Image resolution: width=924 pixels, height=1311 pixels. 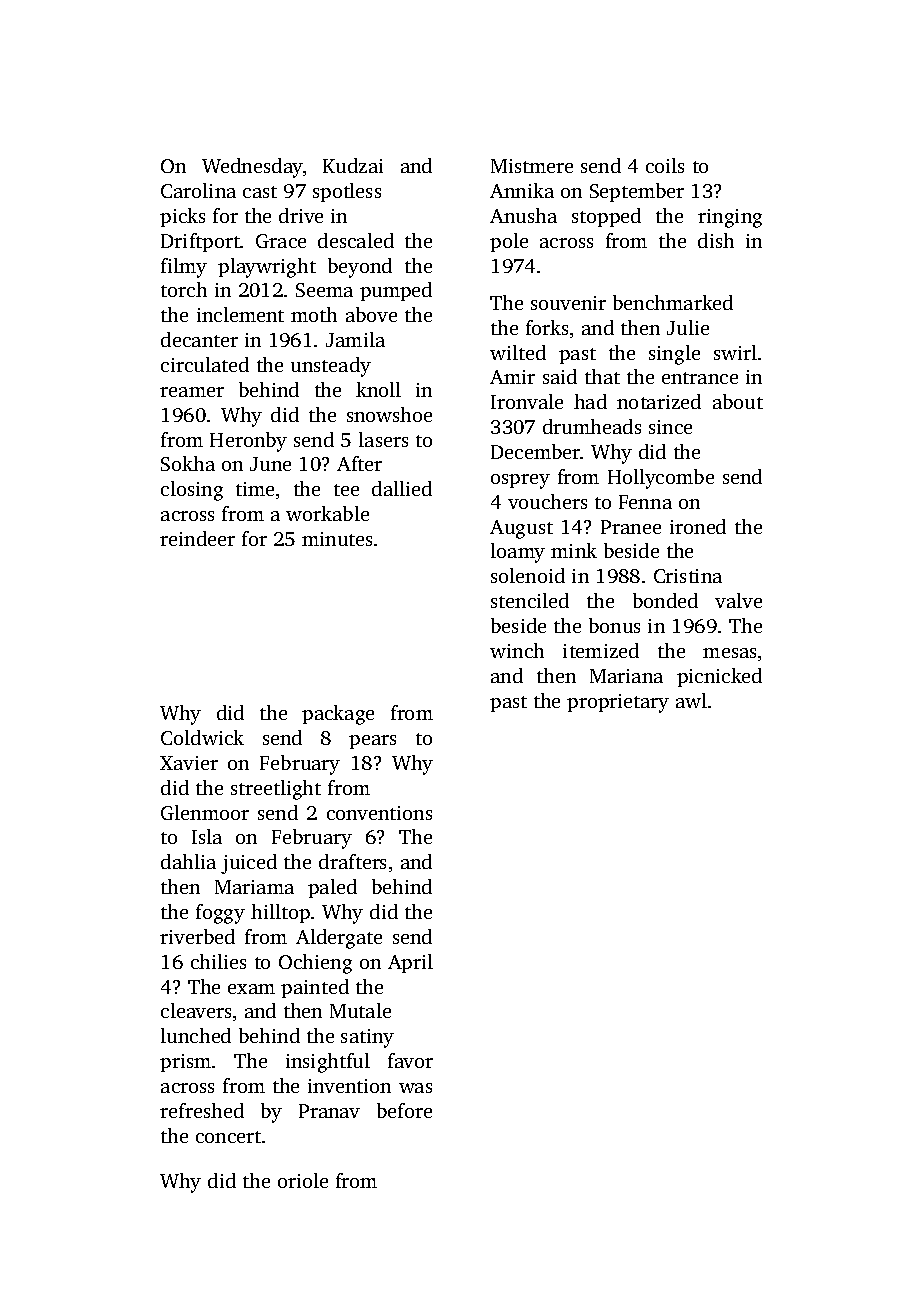 What do you see at coordinates (281, 241) in the image?
I see `Grace` at bounding box center [281, 241].
